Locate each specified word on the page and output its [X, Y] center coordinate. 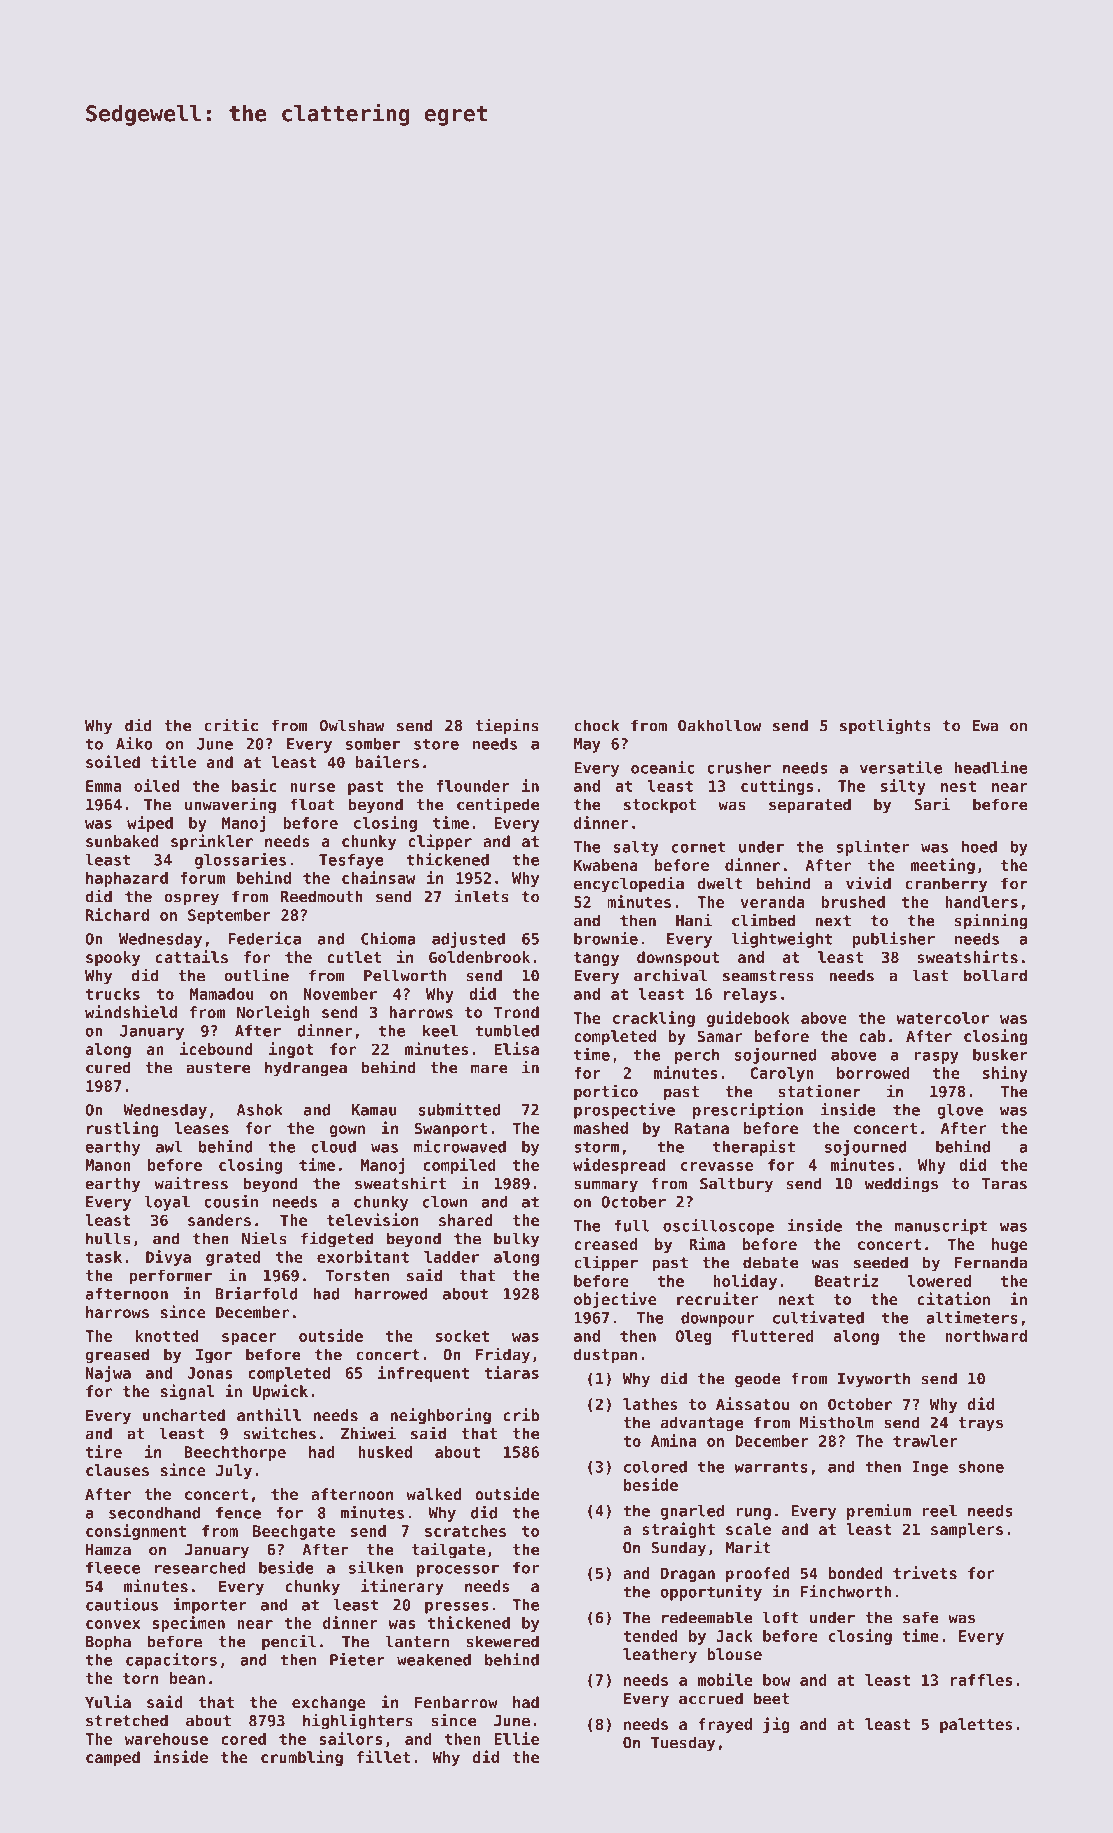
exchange [329, 1703]
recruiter [718, 1298]
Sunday [679, 1549]
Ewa [985, 726]
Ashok [260, 1110]
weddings [901, 1184]
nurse [312, 787]
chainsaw [378, 877]
